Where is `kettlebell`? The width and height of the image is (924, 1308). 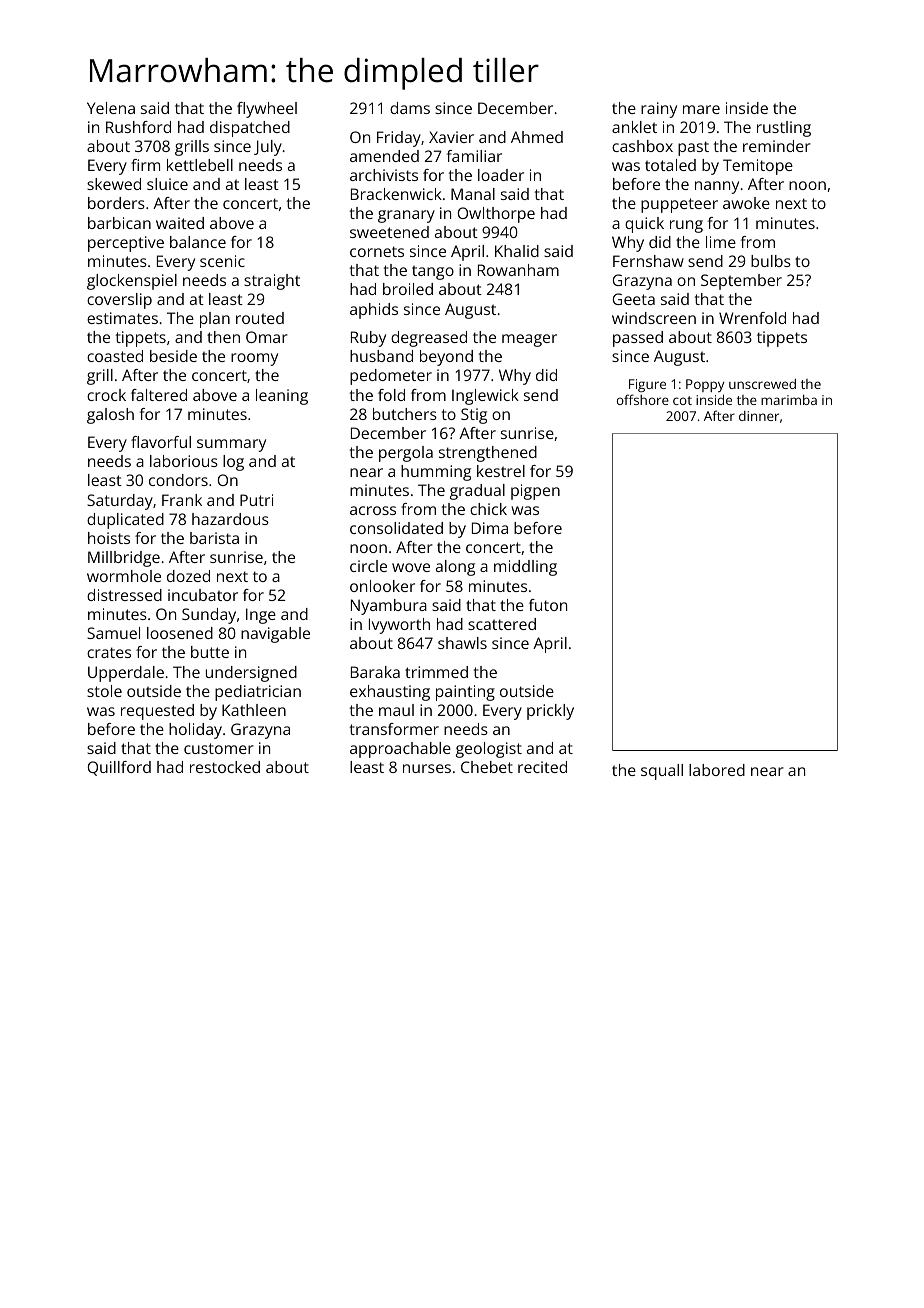 kettlebell is located at coordinates (200, 165).
